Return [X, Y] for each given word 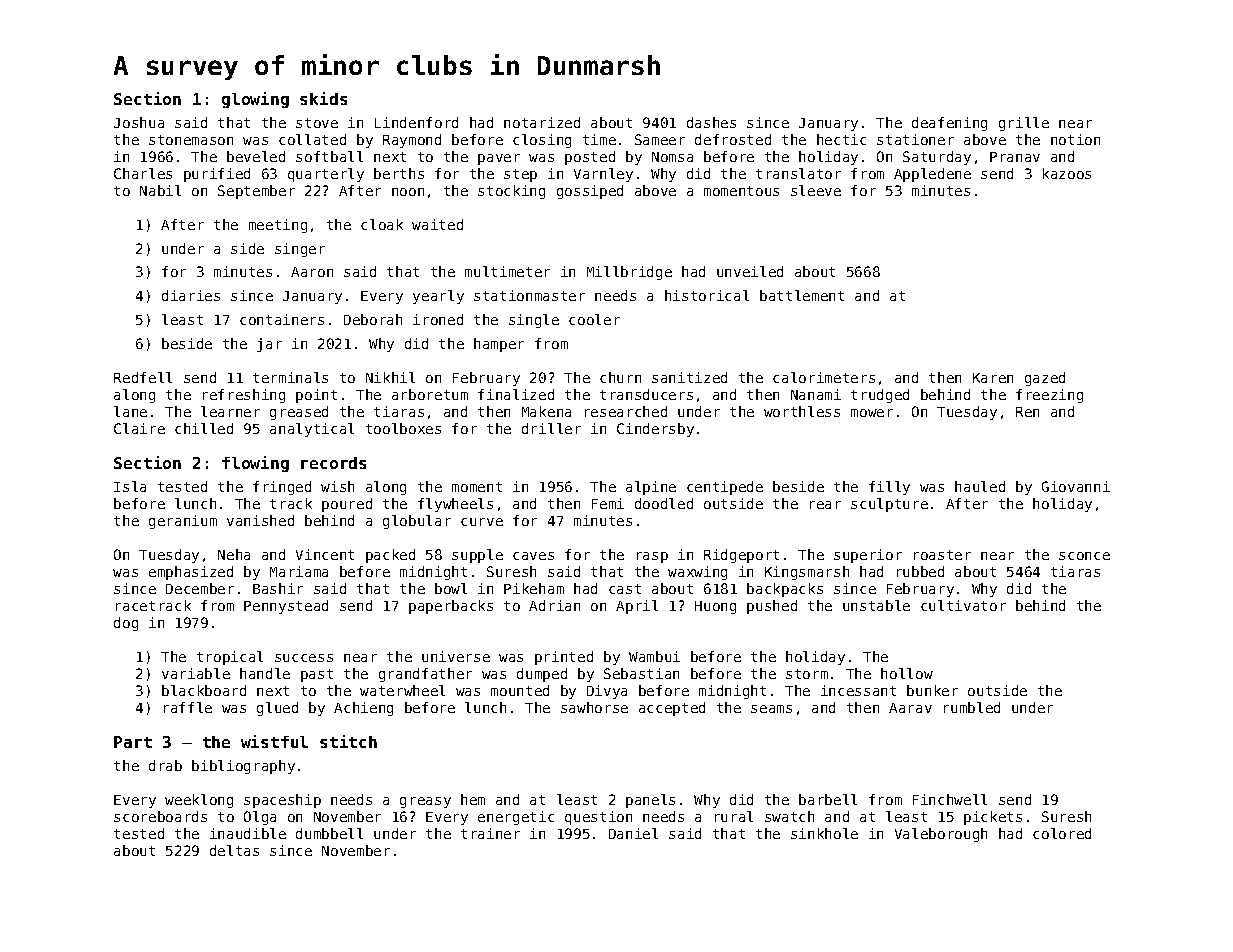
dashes [711, 122]
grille [1024, 124]
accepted [672, 709]
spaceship [282, 801]
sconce [1084, 556]
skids [323, 98]
